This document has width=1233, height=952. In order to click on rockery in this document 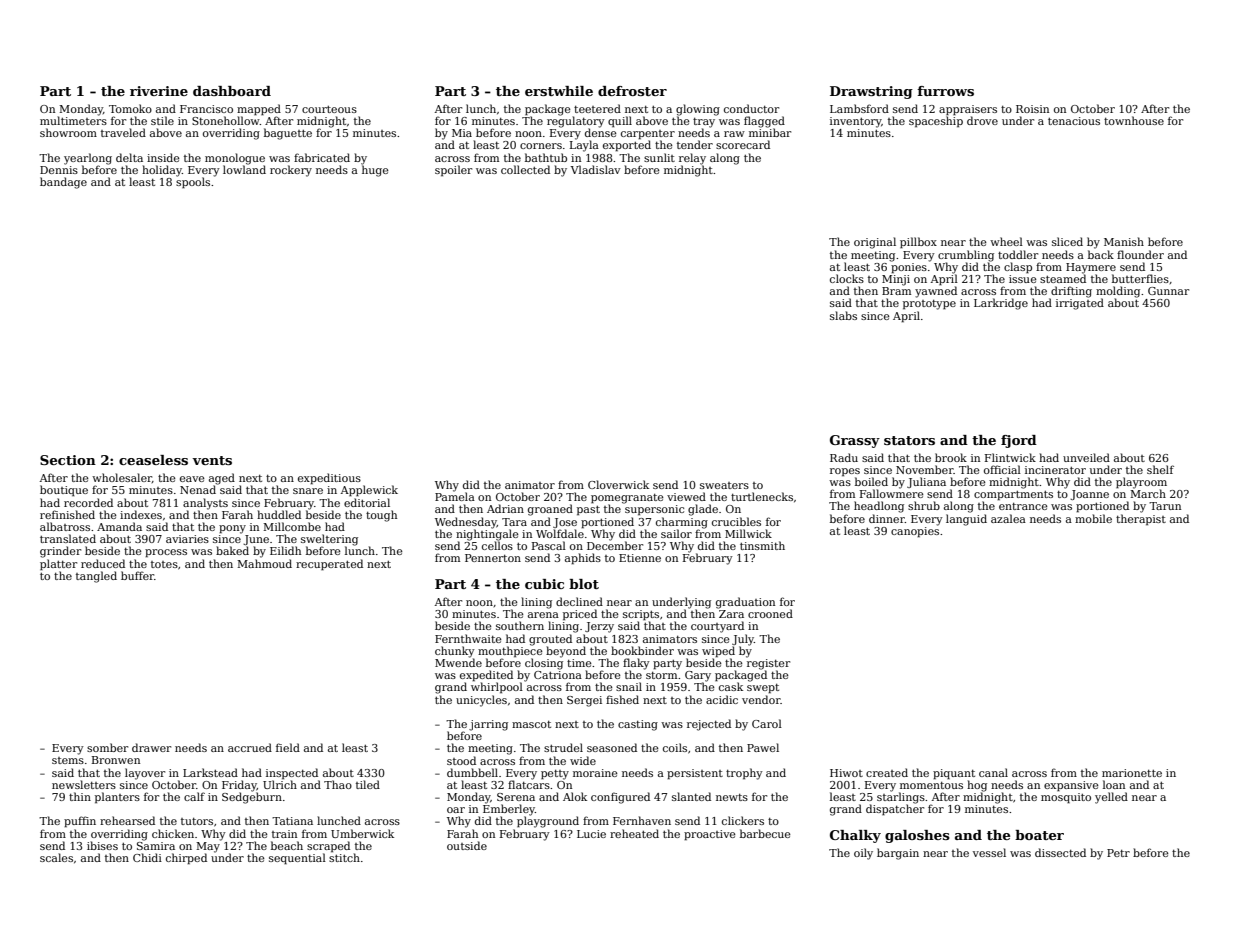, I will do `click(291, 171)`.
